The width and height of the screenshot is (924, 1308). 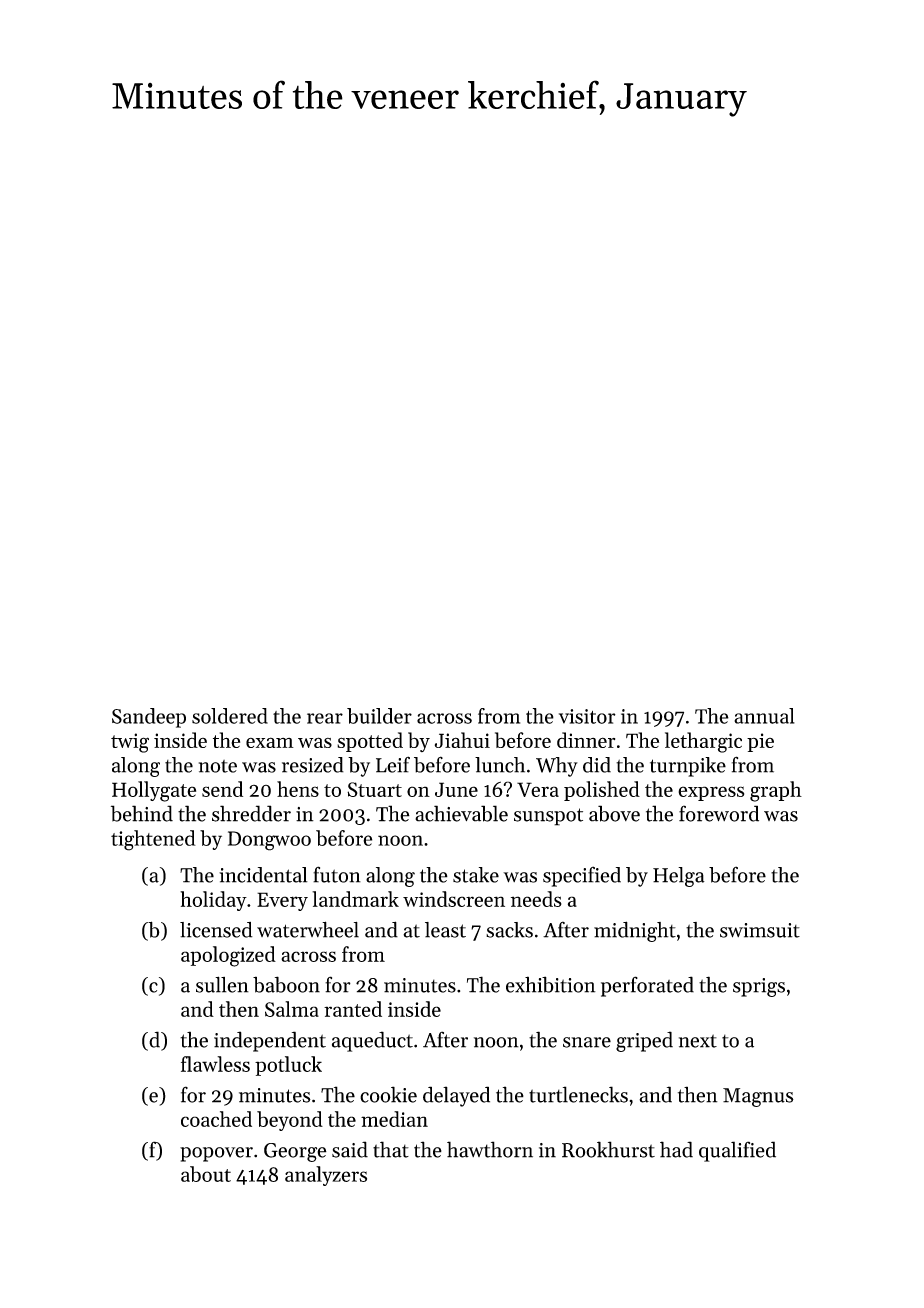 I want to click on flawless, so click(x=215, y=1064).
